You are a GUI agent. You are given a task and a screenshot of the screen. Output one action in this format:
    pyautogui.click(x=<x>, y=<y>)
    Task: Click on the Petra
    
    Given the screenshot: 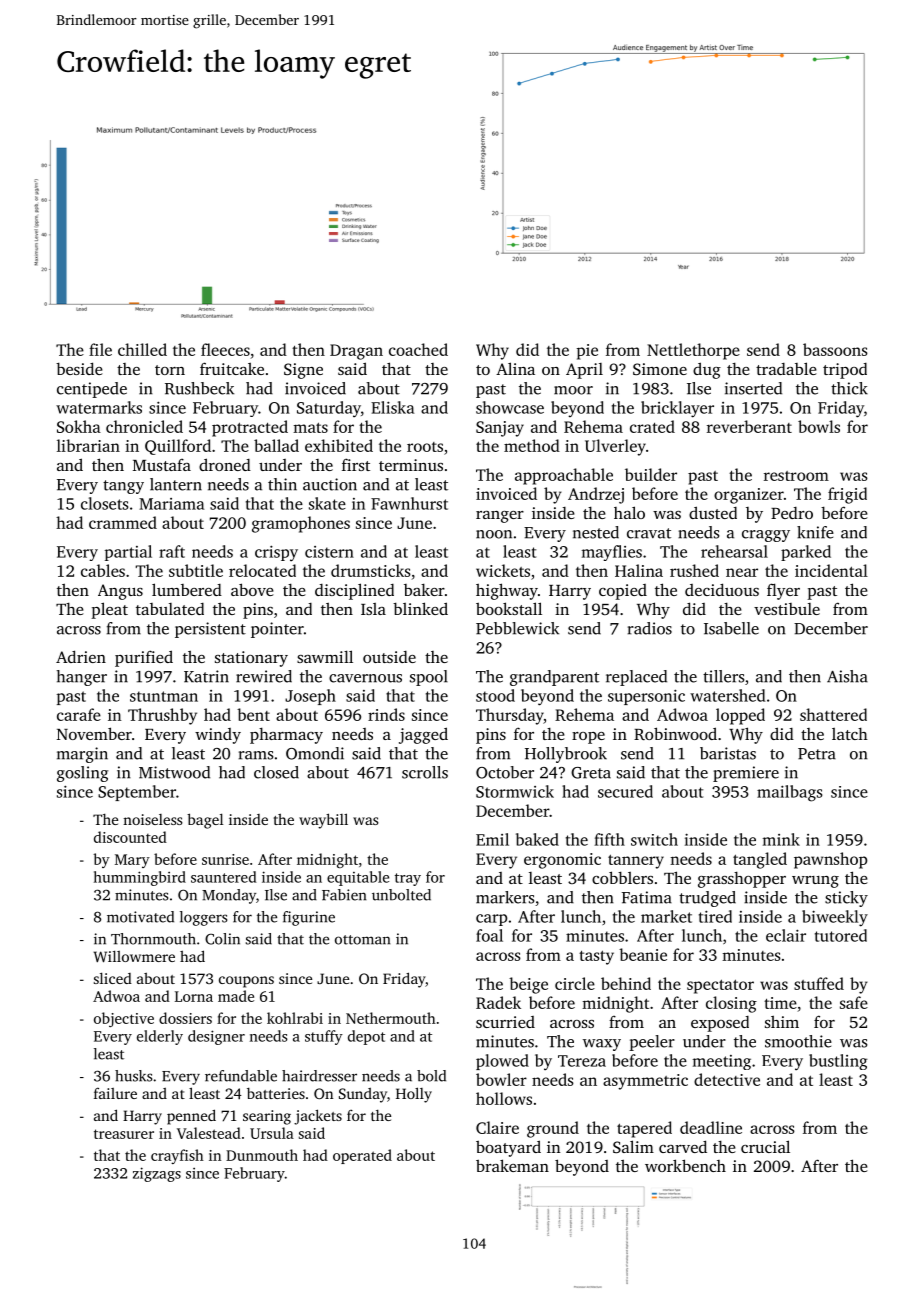 What is the action you would take?
    pyautogui.click(x=817, y=754)
